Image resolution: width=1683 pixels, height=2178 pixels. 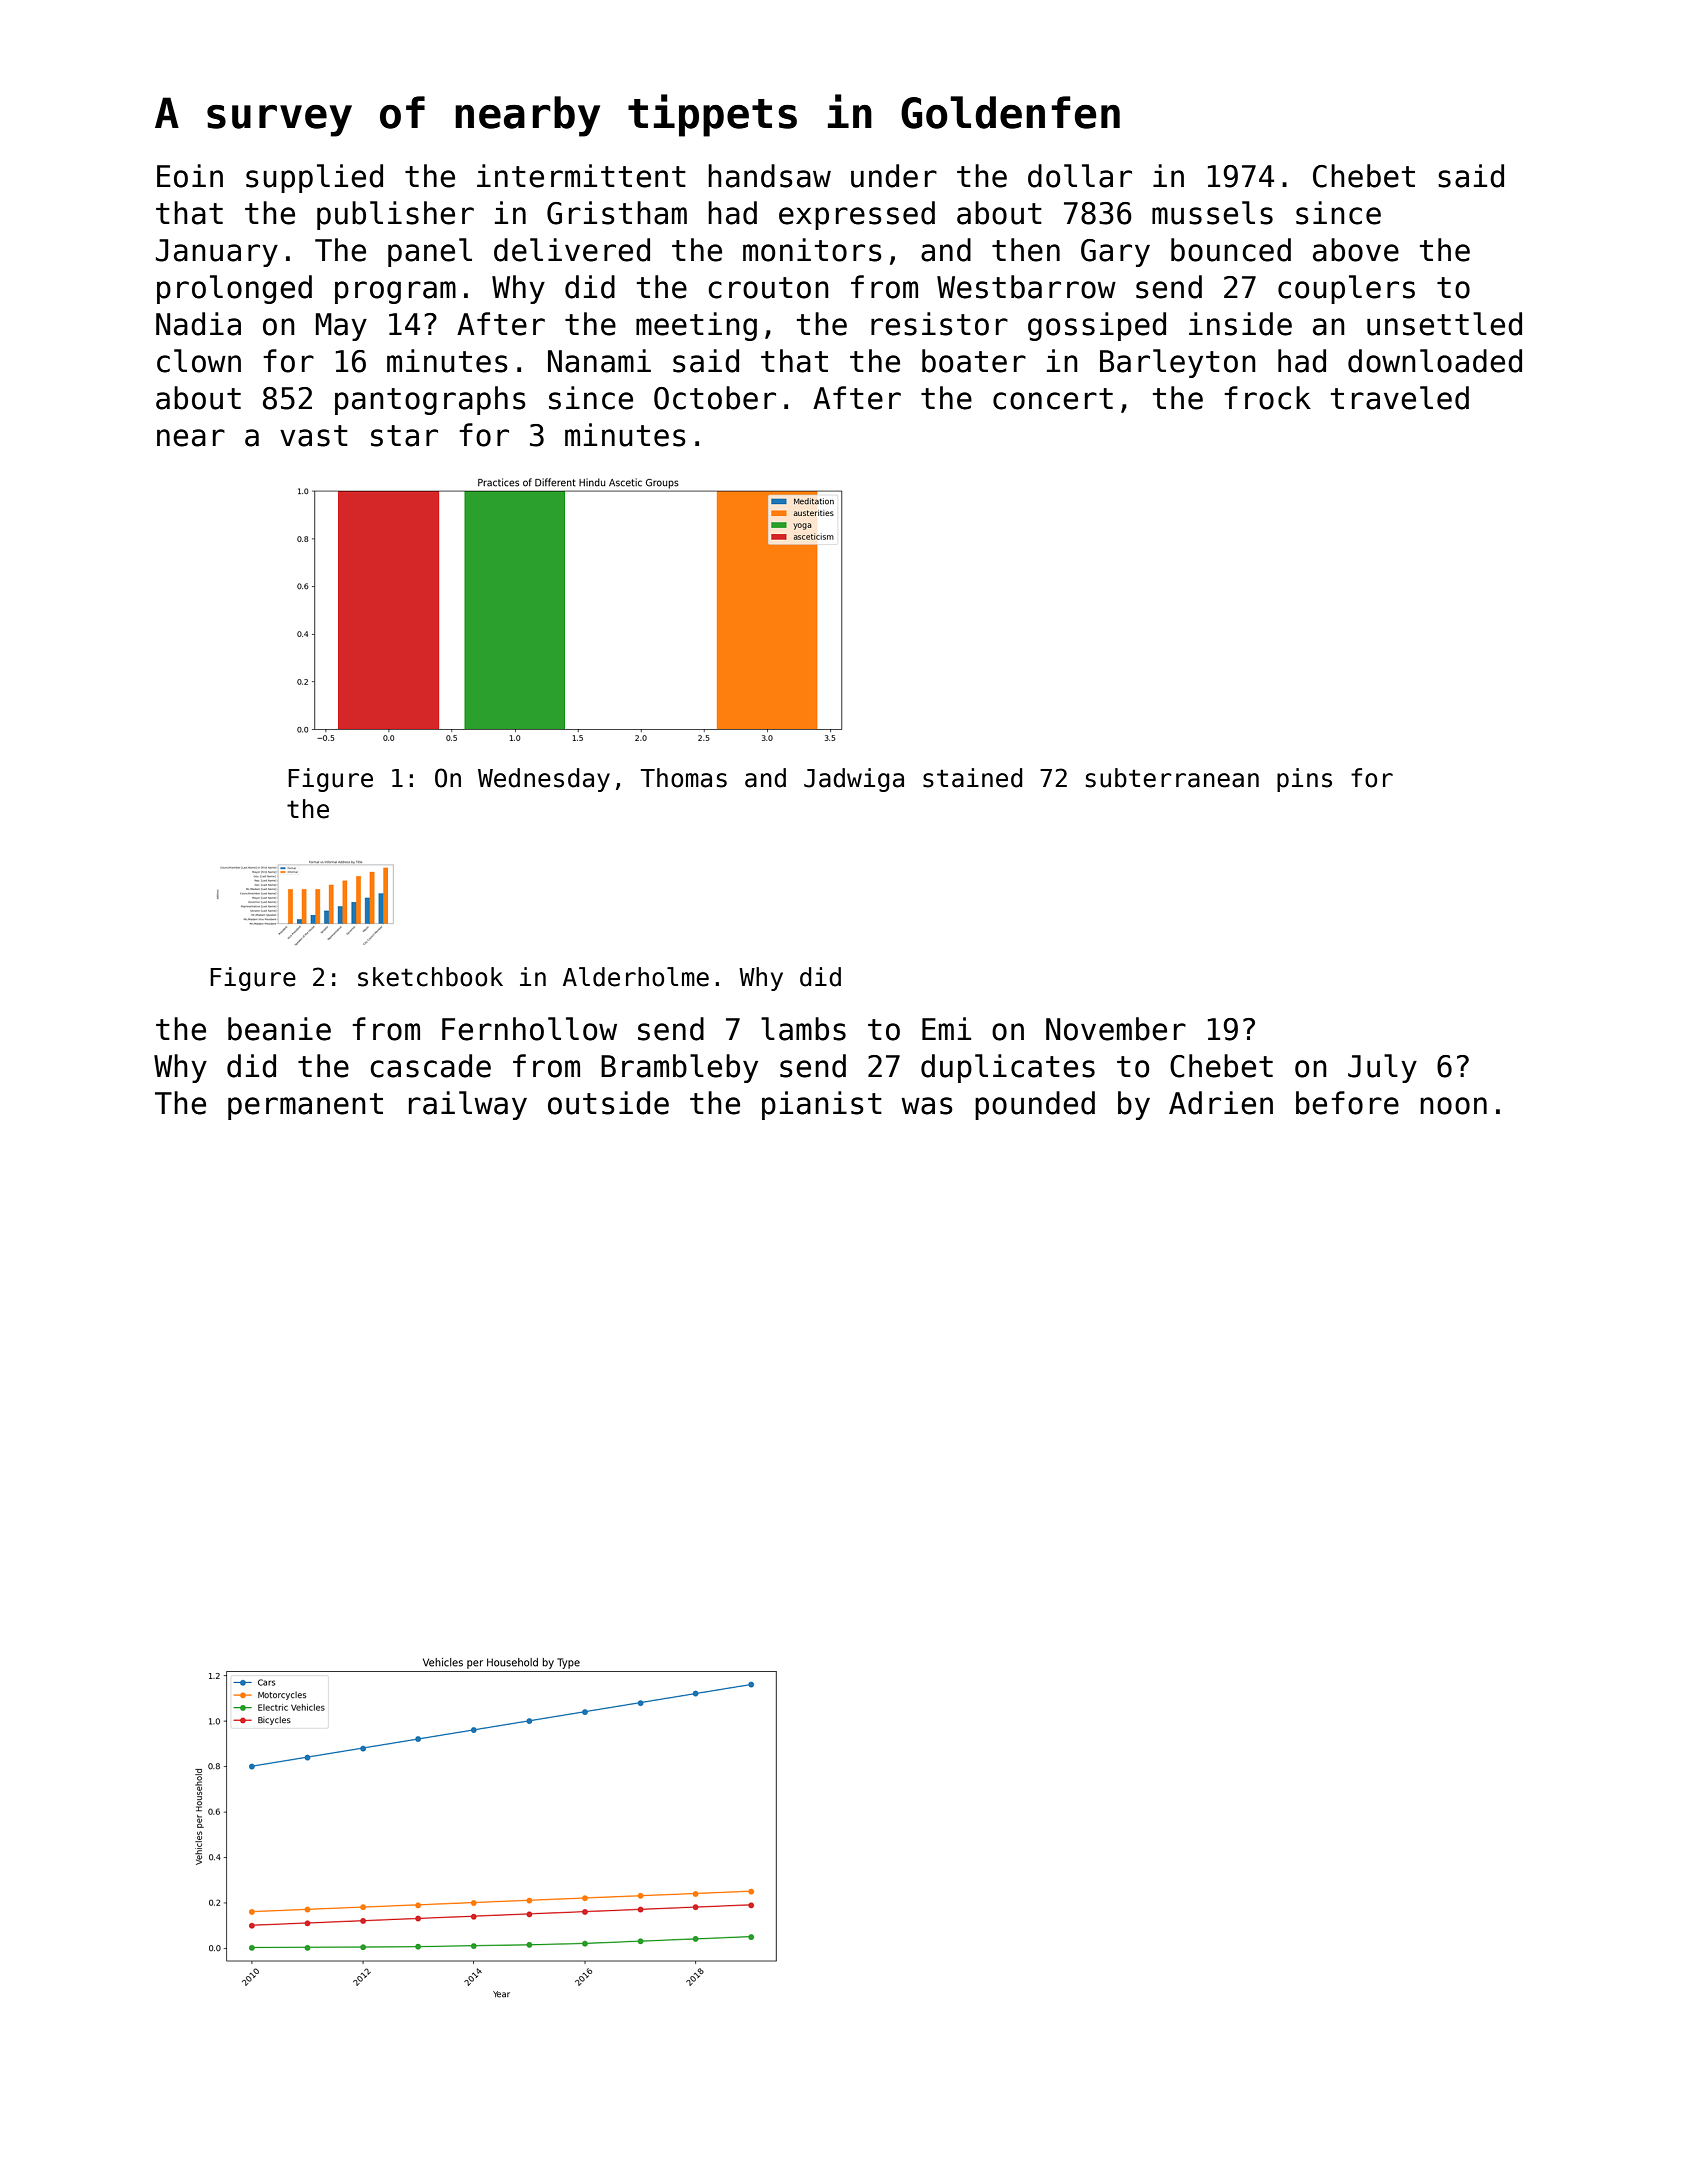 What do you see at coordinates (234, 289) in the screenshot?
I see `prolonged` at bounding box center [234, 289].
